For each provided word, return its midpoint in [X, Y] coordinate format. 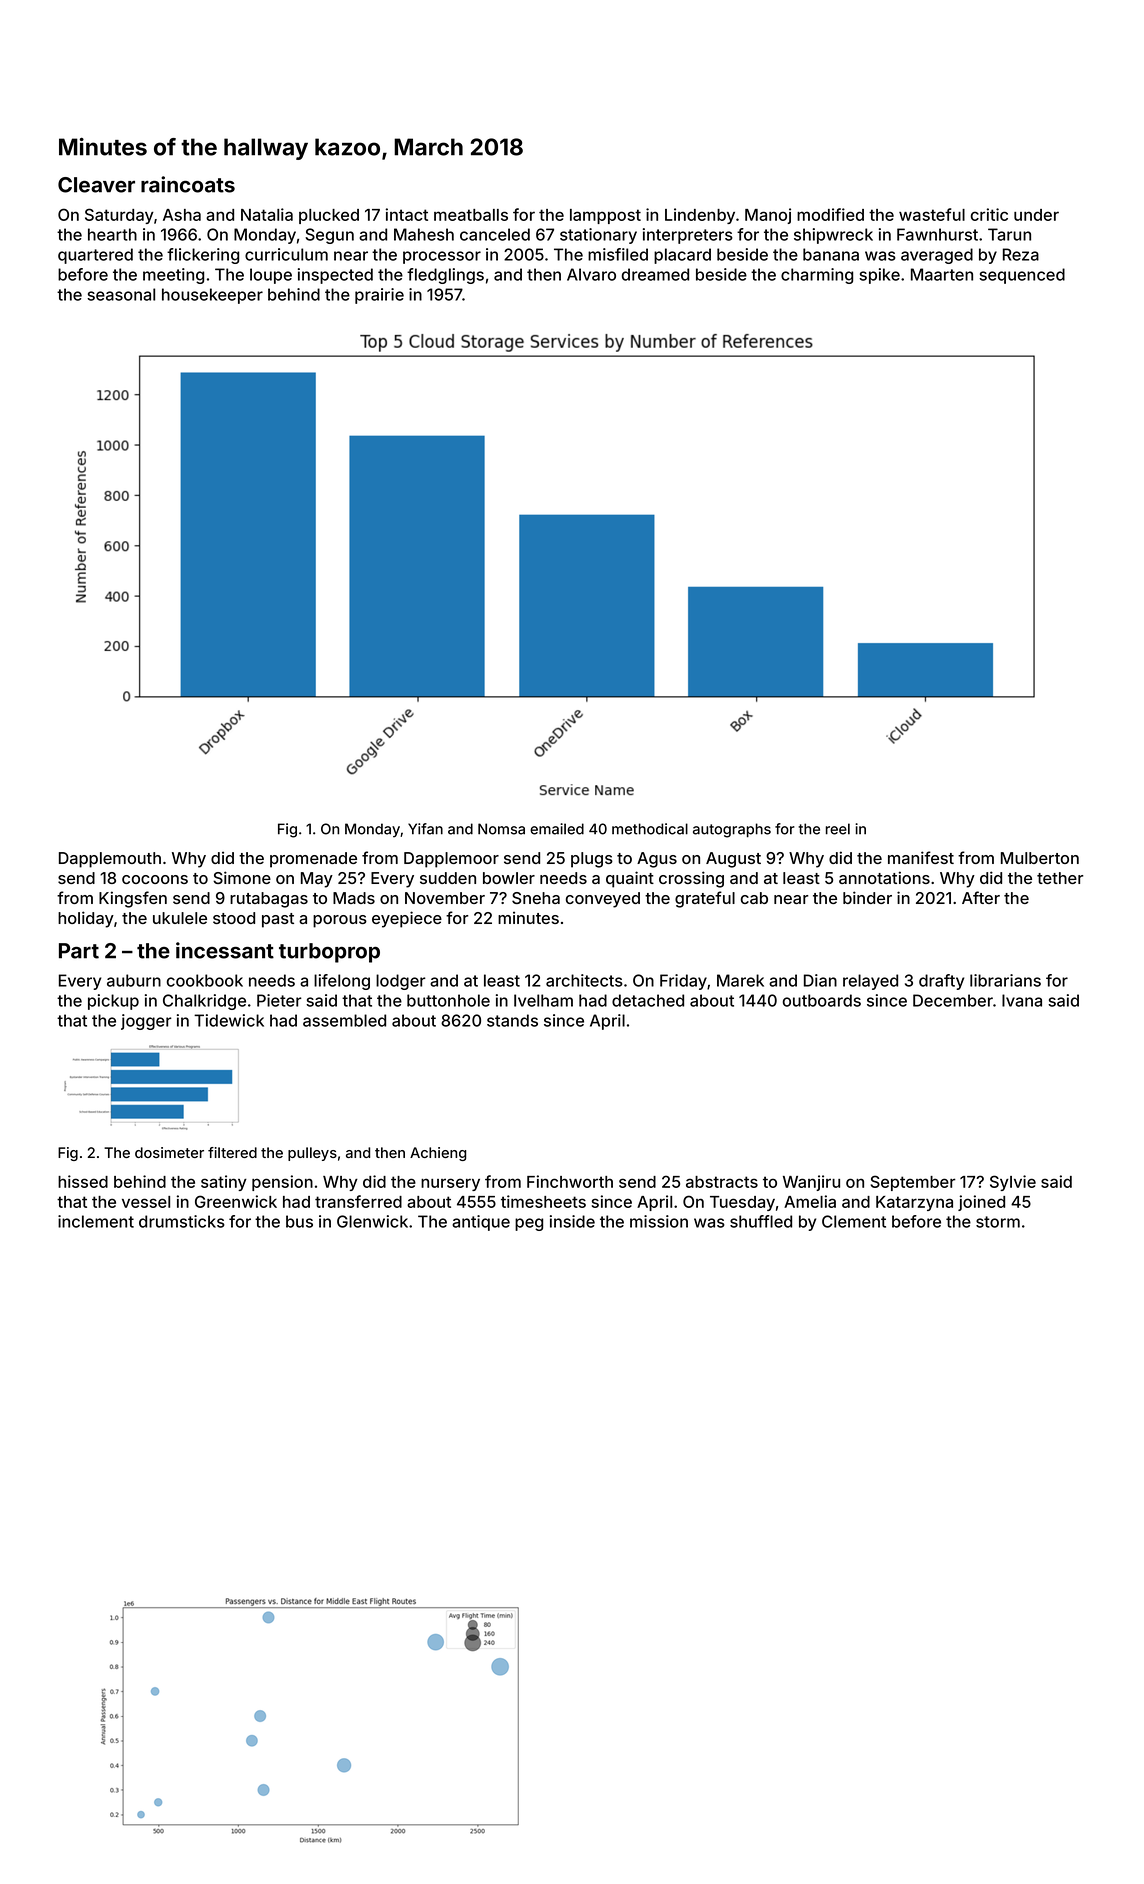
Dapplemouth [110, 860]
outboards [822, 1000]
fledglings [445, 276]
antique [481, 1223]
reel [838, 829]
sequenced [1022, 276]
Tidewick [229, 1020]
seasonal [121, 294]
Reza [1021, 254]
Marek [740, 980]
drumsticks [182, 1221]
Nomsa [501, 829]
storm [998, 1222]
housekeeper [212, 296]
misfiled [618, 254]
